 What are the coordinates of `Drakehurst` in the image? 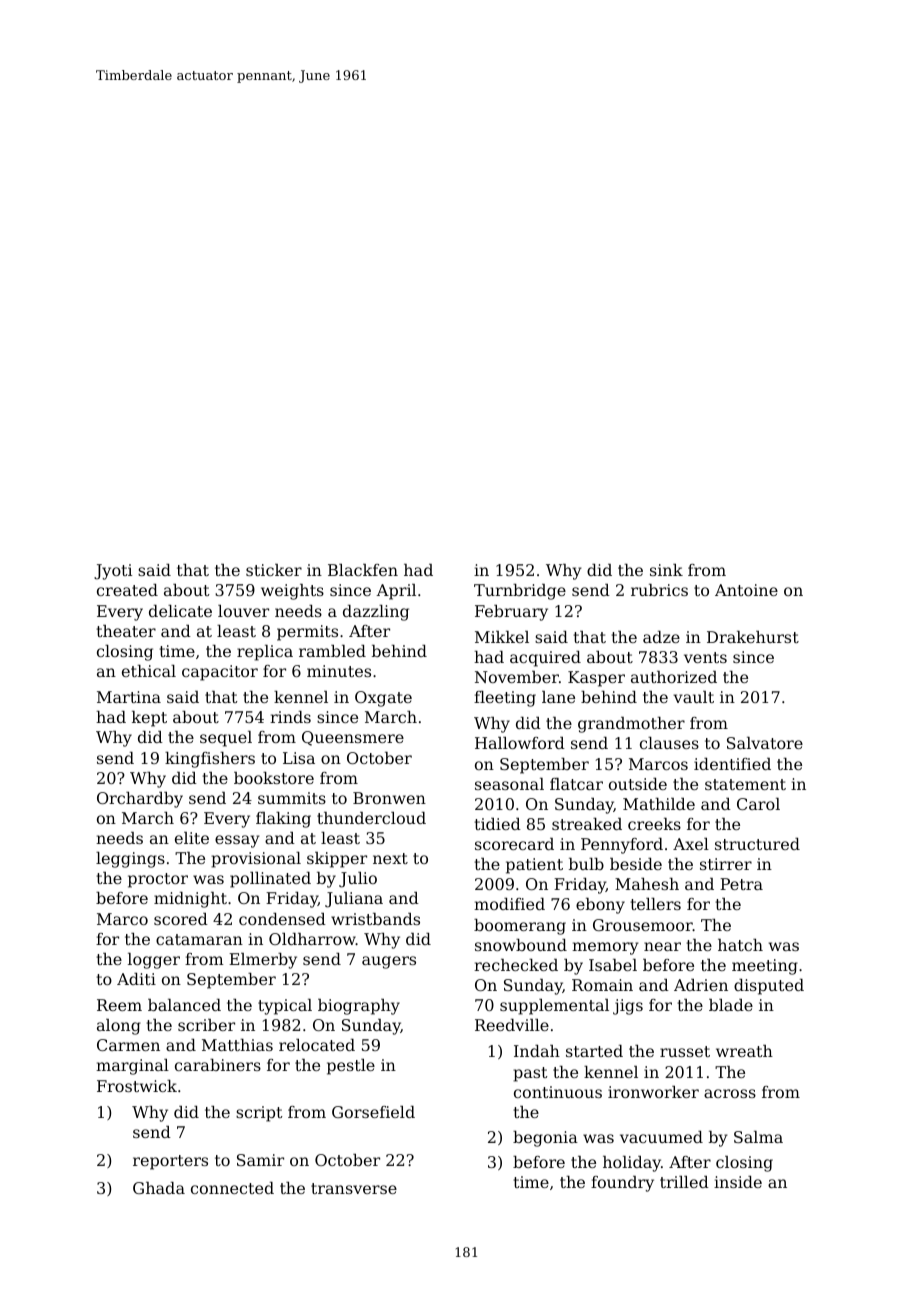 It's located at (753, 637).
